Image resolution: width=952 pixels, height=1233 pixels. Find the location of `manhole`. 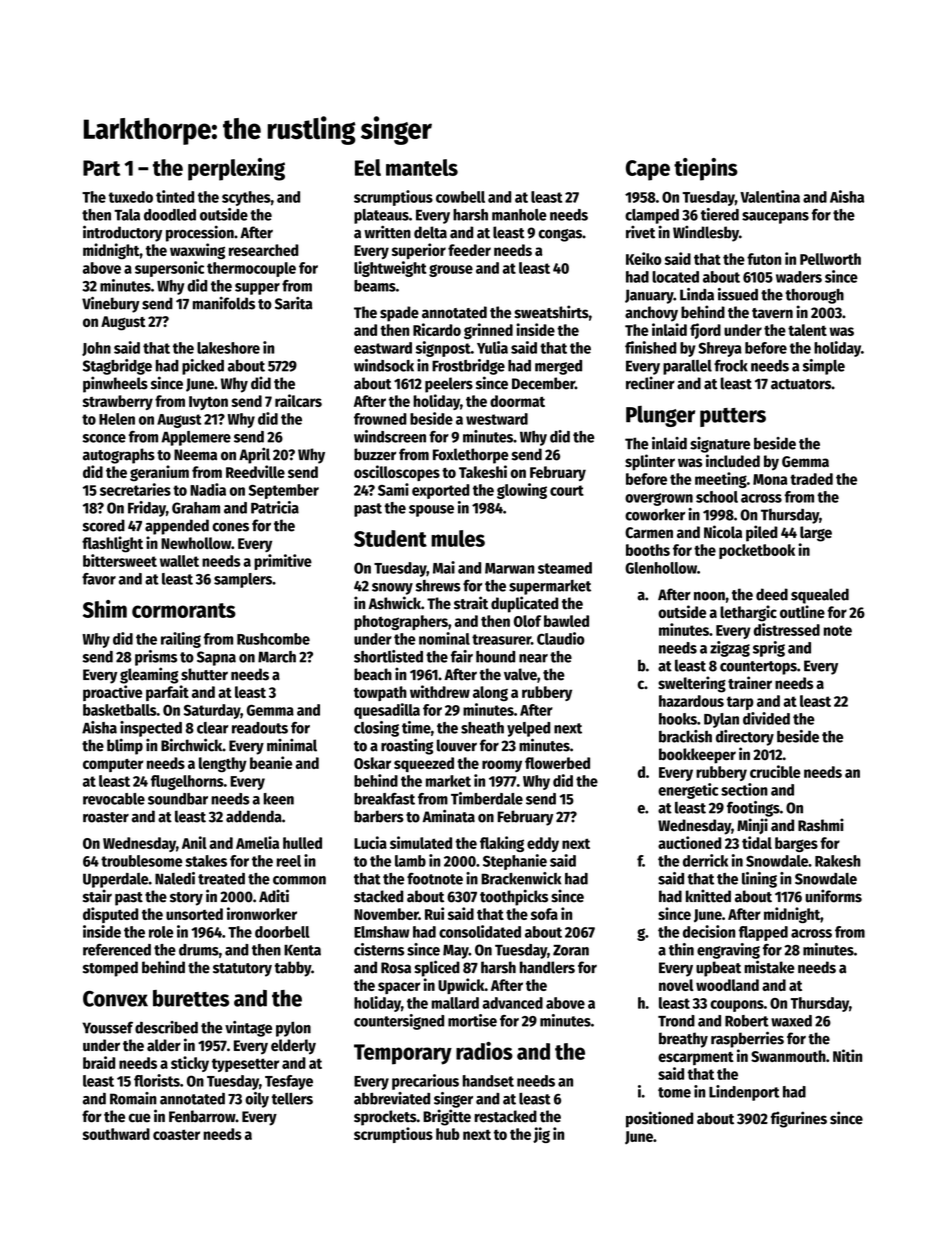

manhole is located at coordinates (519, 215).
